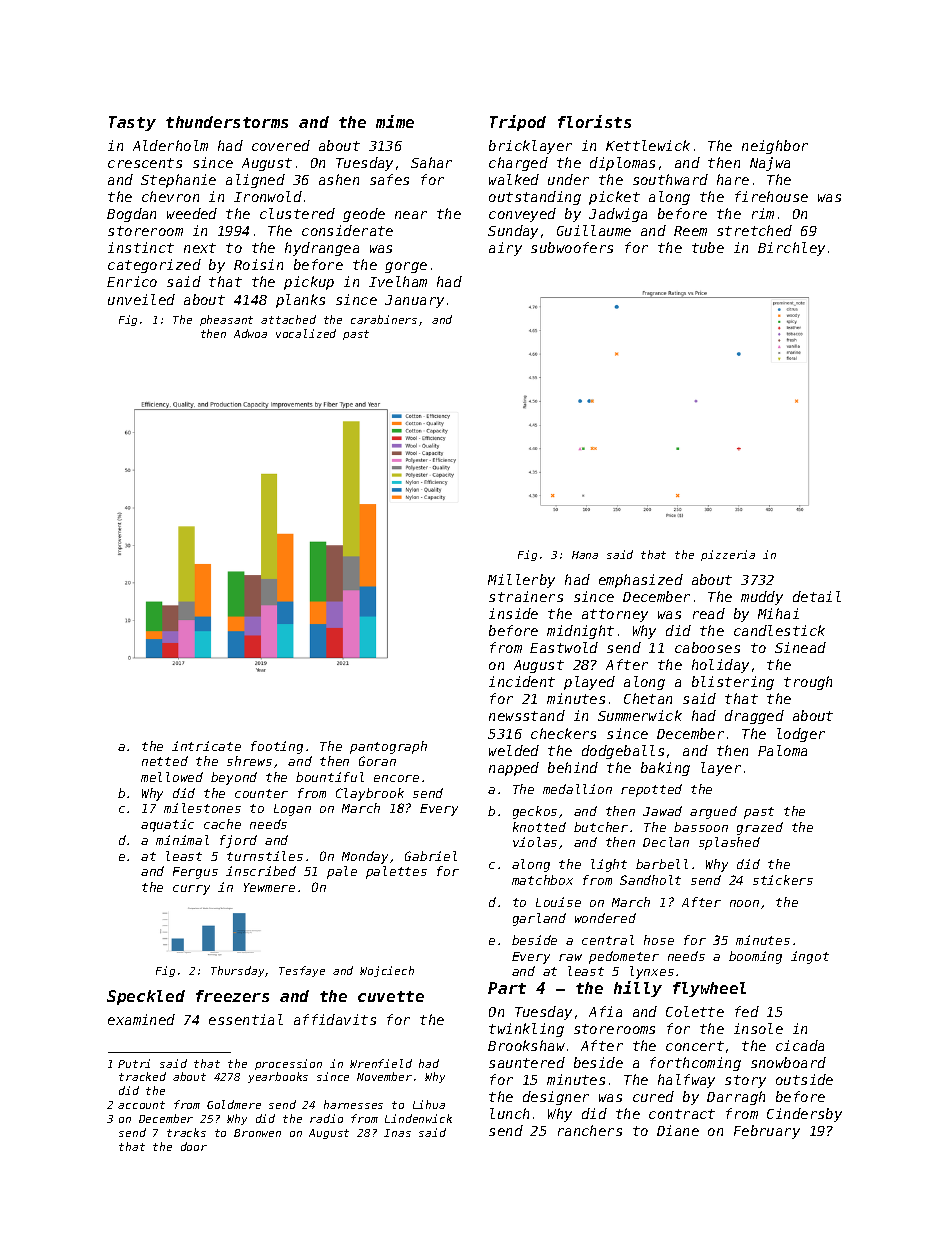 This image has width=952, height=1233. I want to click on crescents, so click(145, 163).
